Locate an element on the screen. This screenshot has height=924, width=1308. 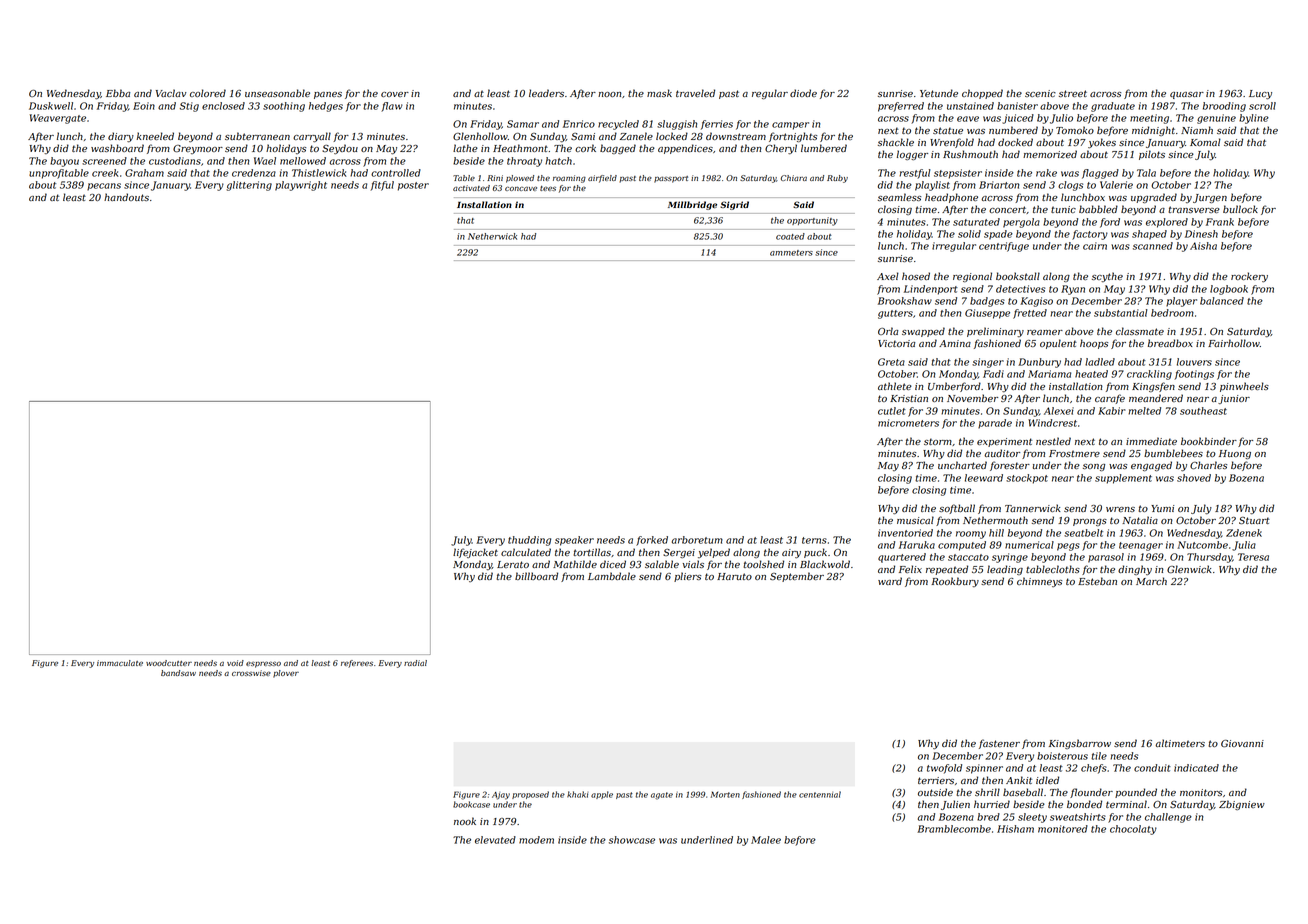
Lucy is located at coordinates (1260, 94).
